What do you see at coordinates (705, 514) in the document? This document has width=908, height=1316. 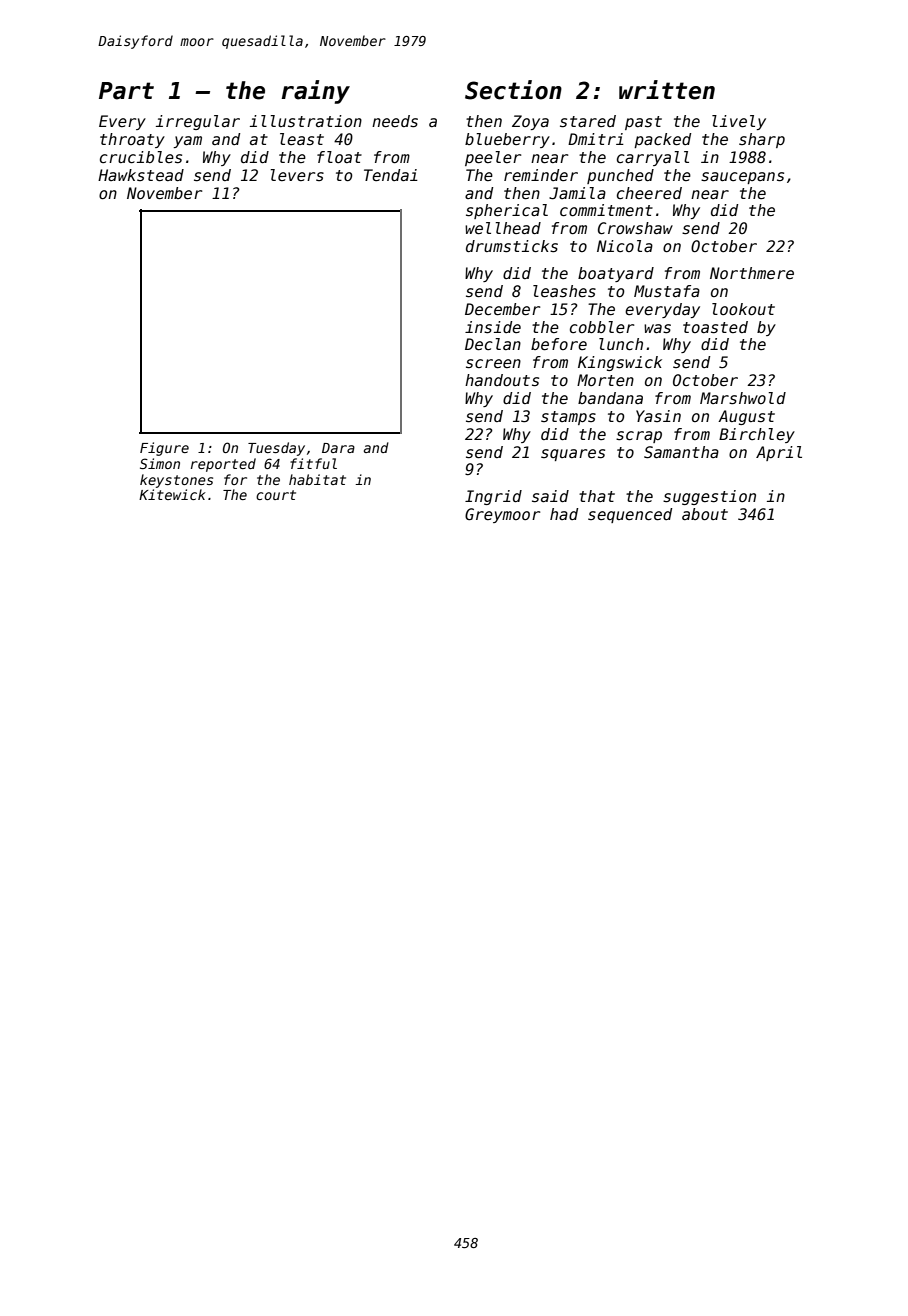 I see `about` at bounding box center [705, 514].
